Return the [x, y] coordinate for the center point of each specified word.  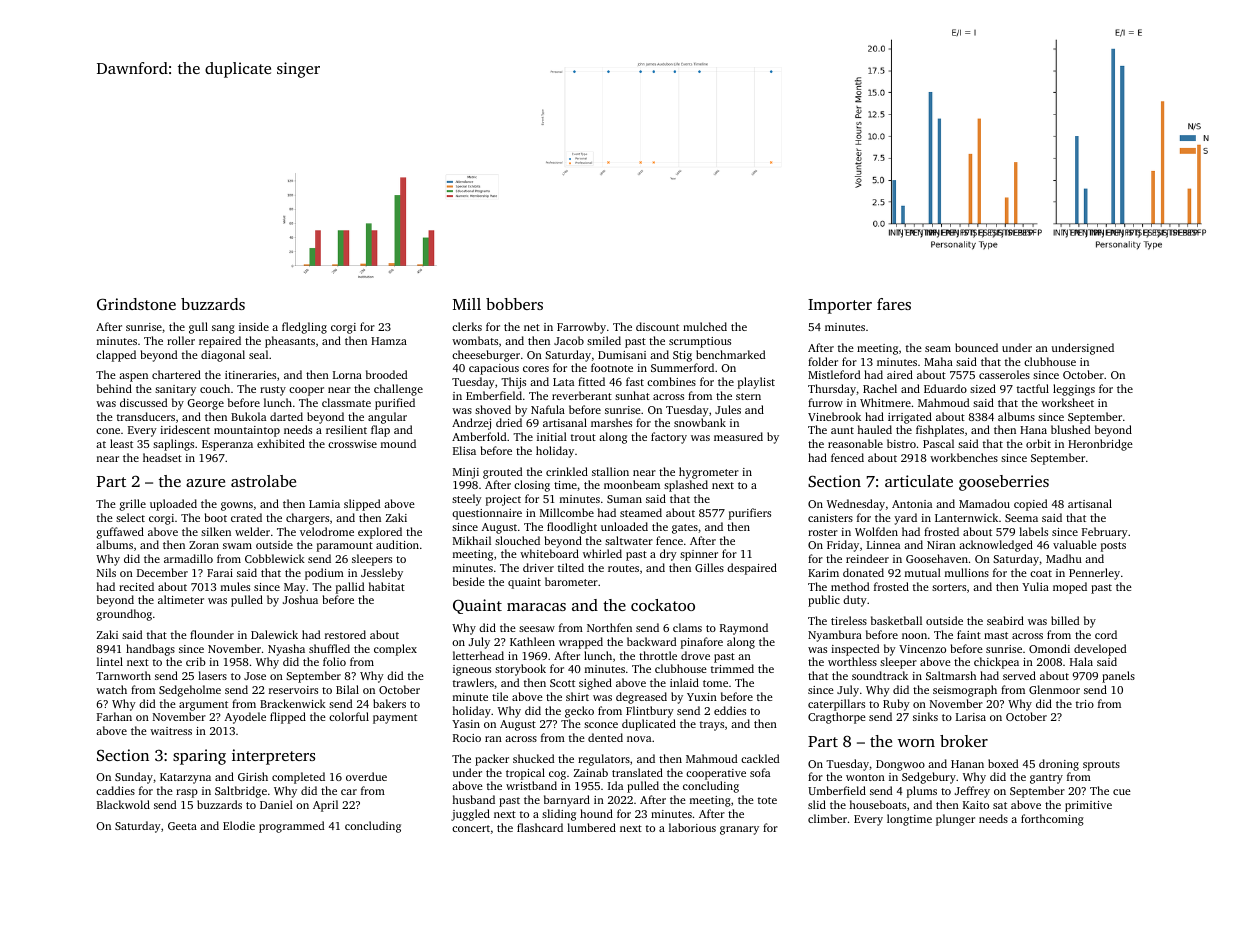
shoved [493, 409]
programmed [292, 827]
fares [894, 304]
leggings [1074, 390]
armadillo [188, 558]
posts [1113, 547]
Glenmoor [1054, 689]
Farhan [114, 716]
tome [715, 683]
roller [181, 340]
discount [657, 326]
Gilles [709, 567]
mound [398, 443]
